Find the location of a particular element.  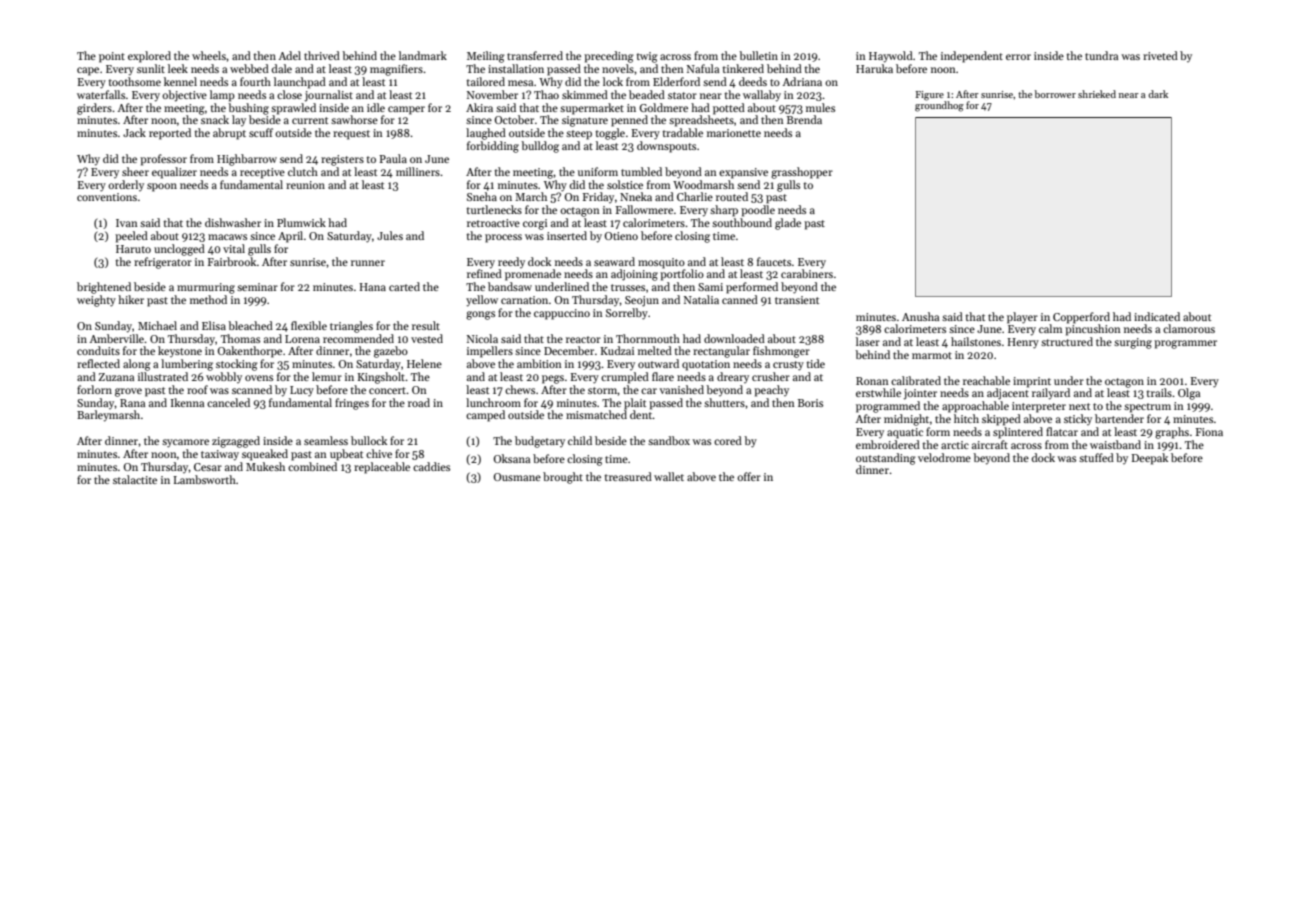

offer is located at coordinates (749, 476).
